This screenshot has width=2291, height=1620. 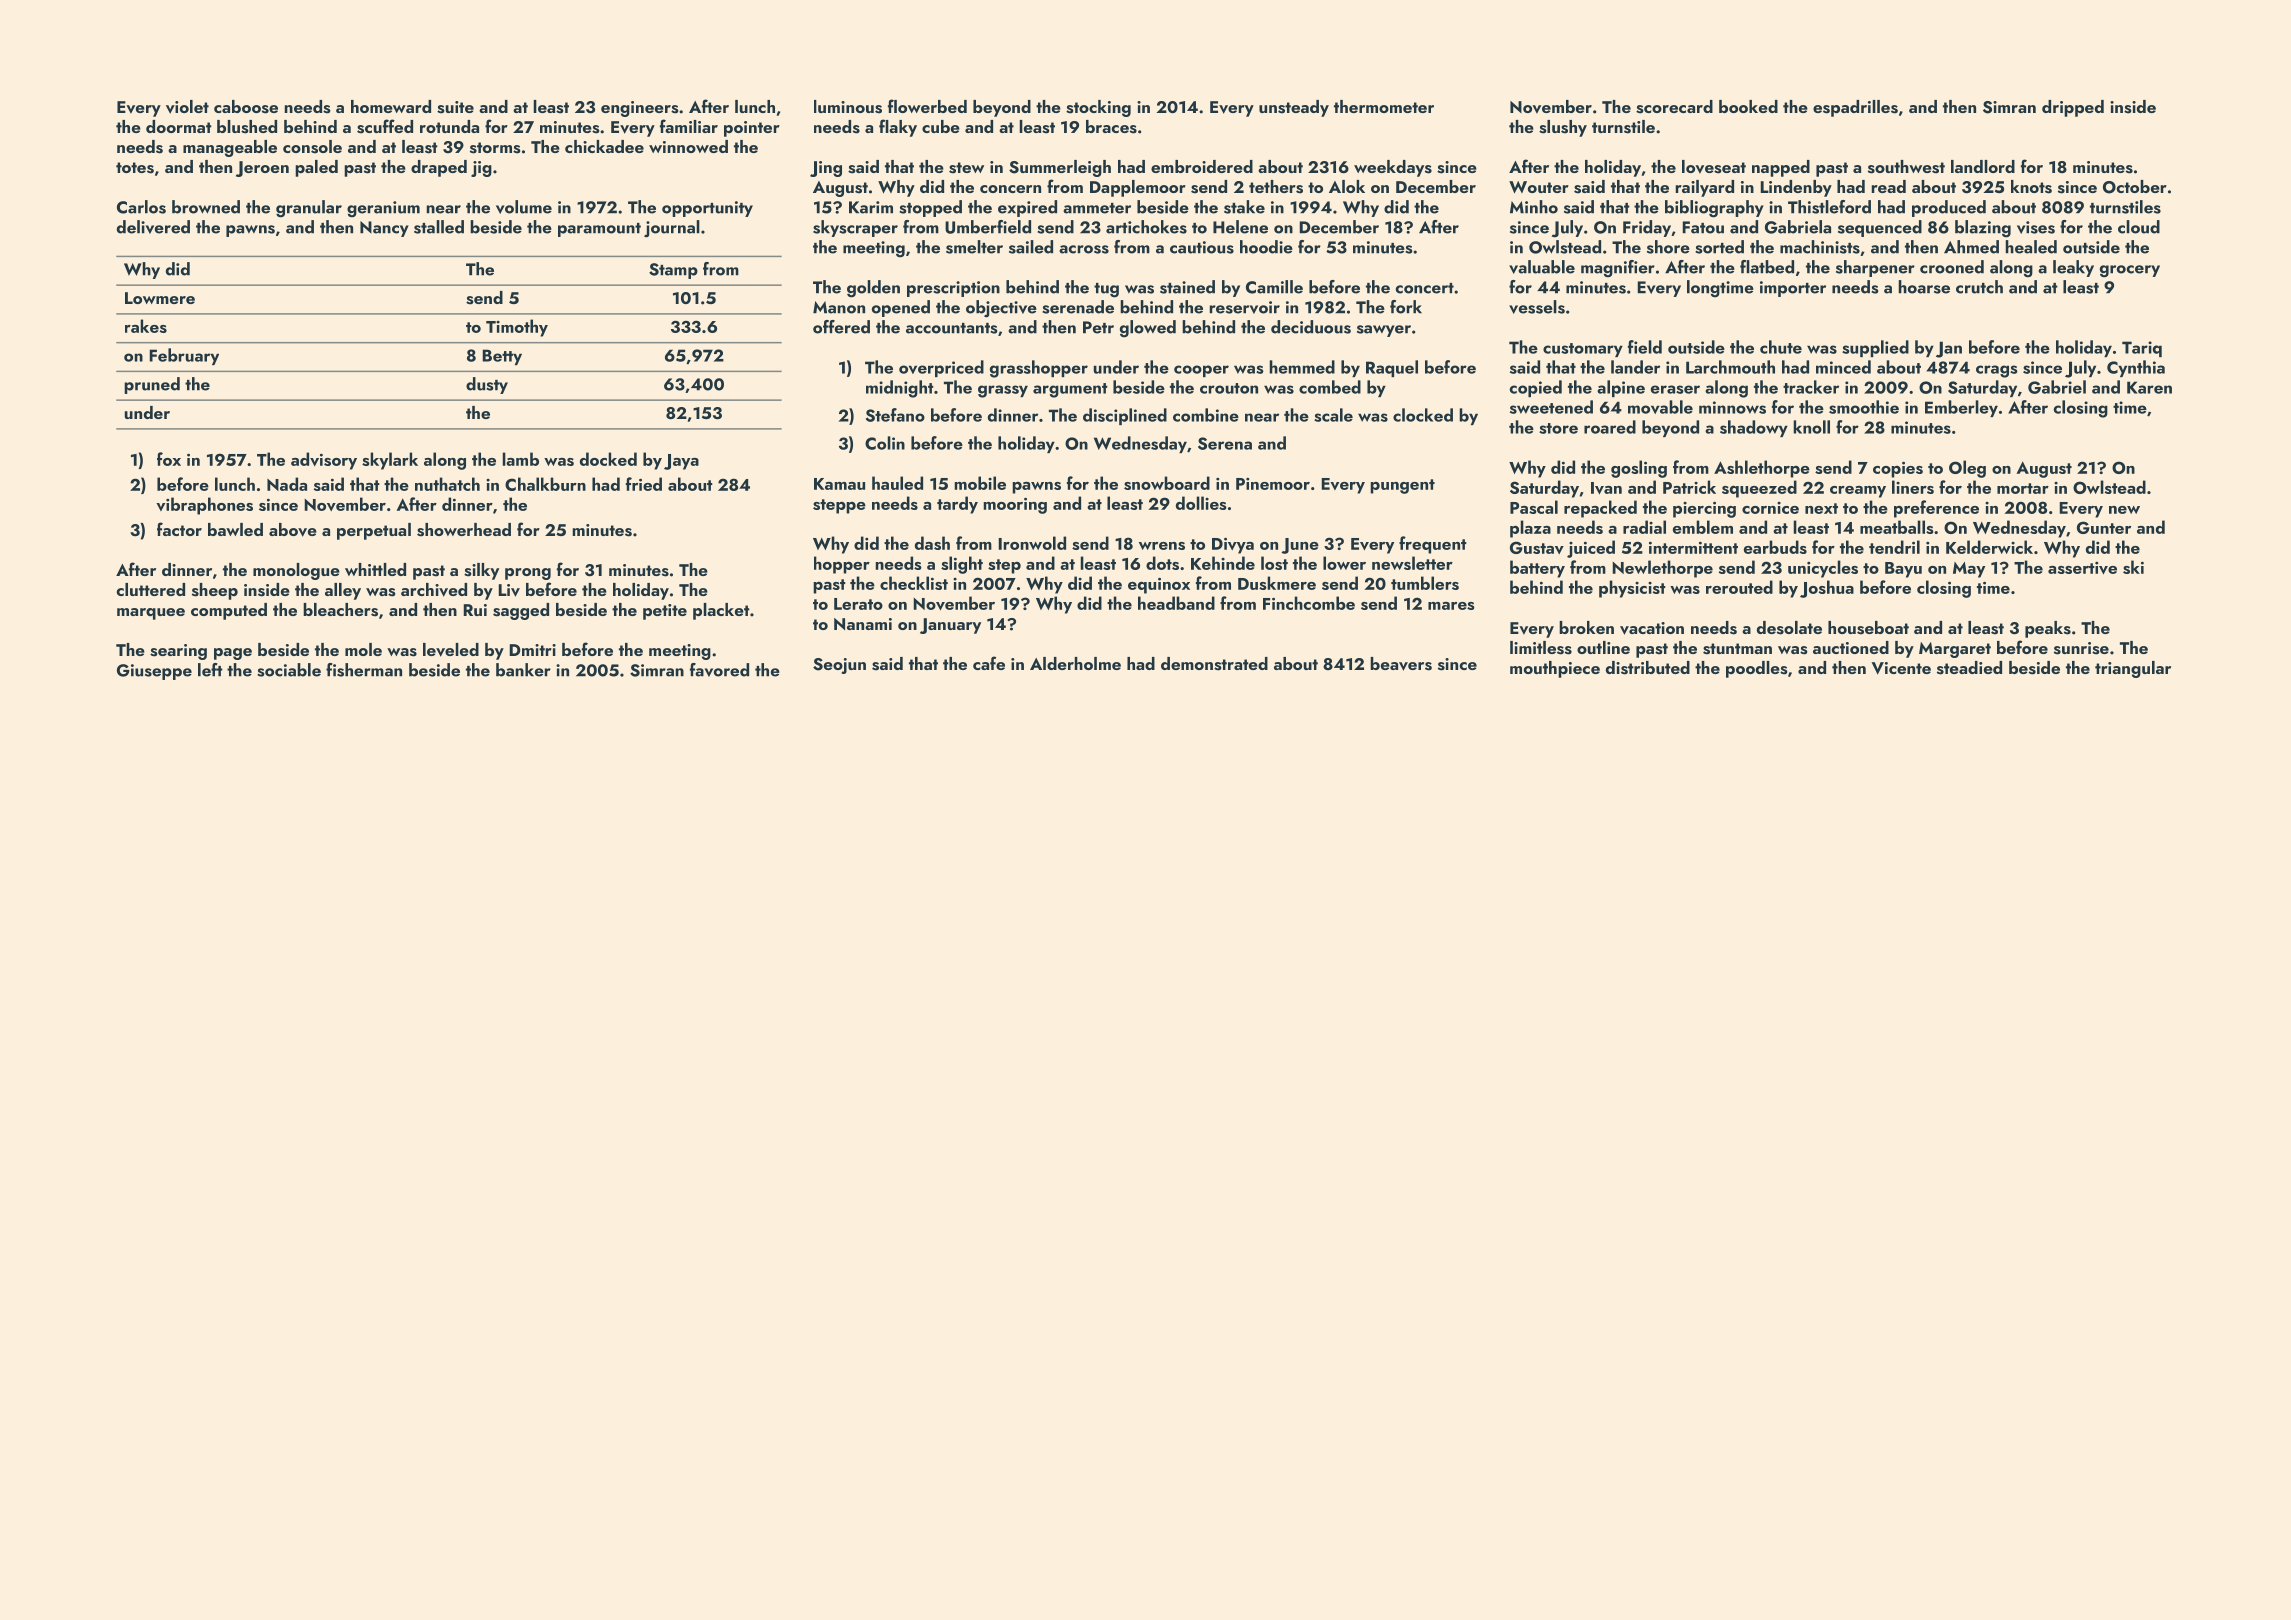 What do you see at coordinates (1583, 350) in the screenshot?
I see `customary` at bounding box center [1583, 350].
